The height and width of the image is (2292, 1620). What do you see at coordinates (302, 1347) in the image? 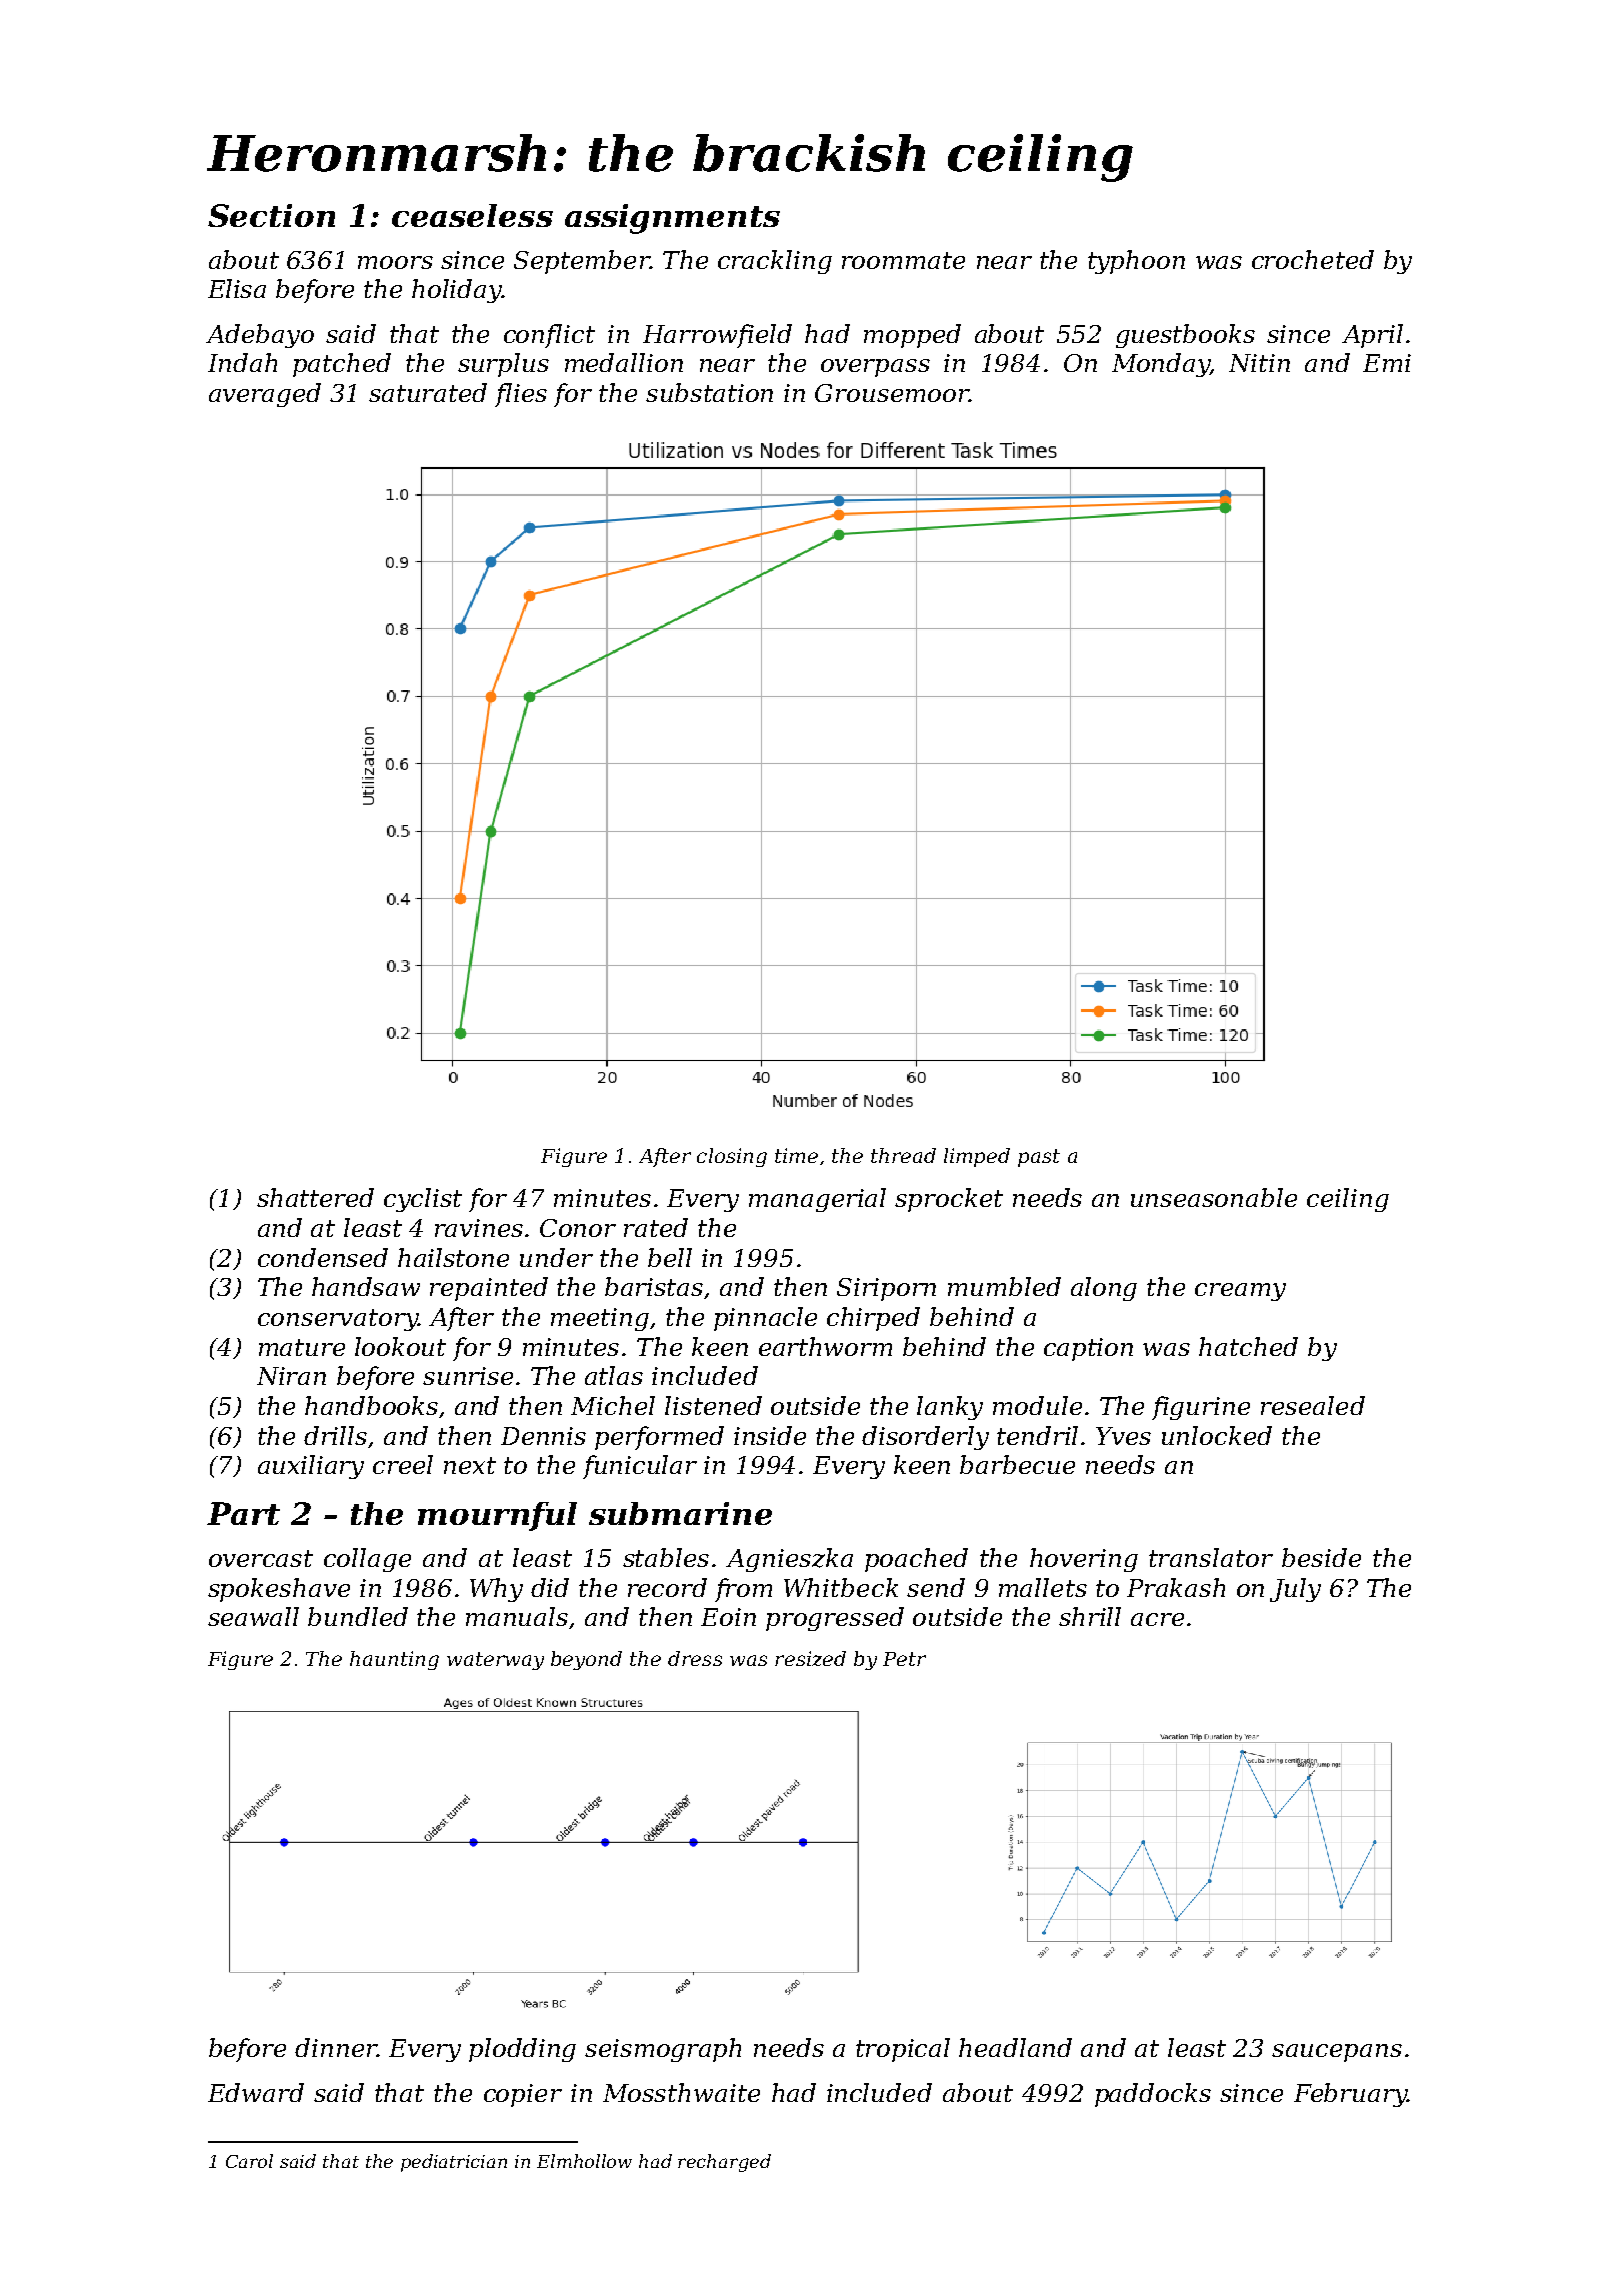
I see `mature` at bounding box center [302, 1347].
